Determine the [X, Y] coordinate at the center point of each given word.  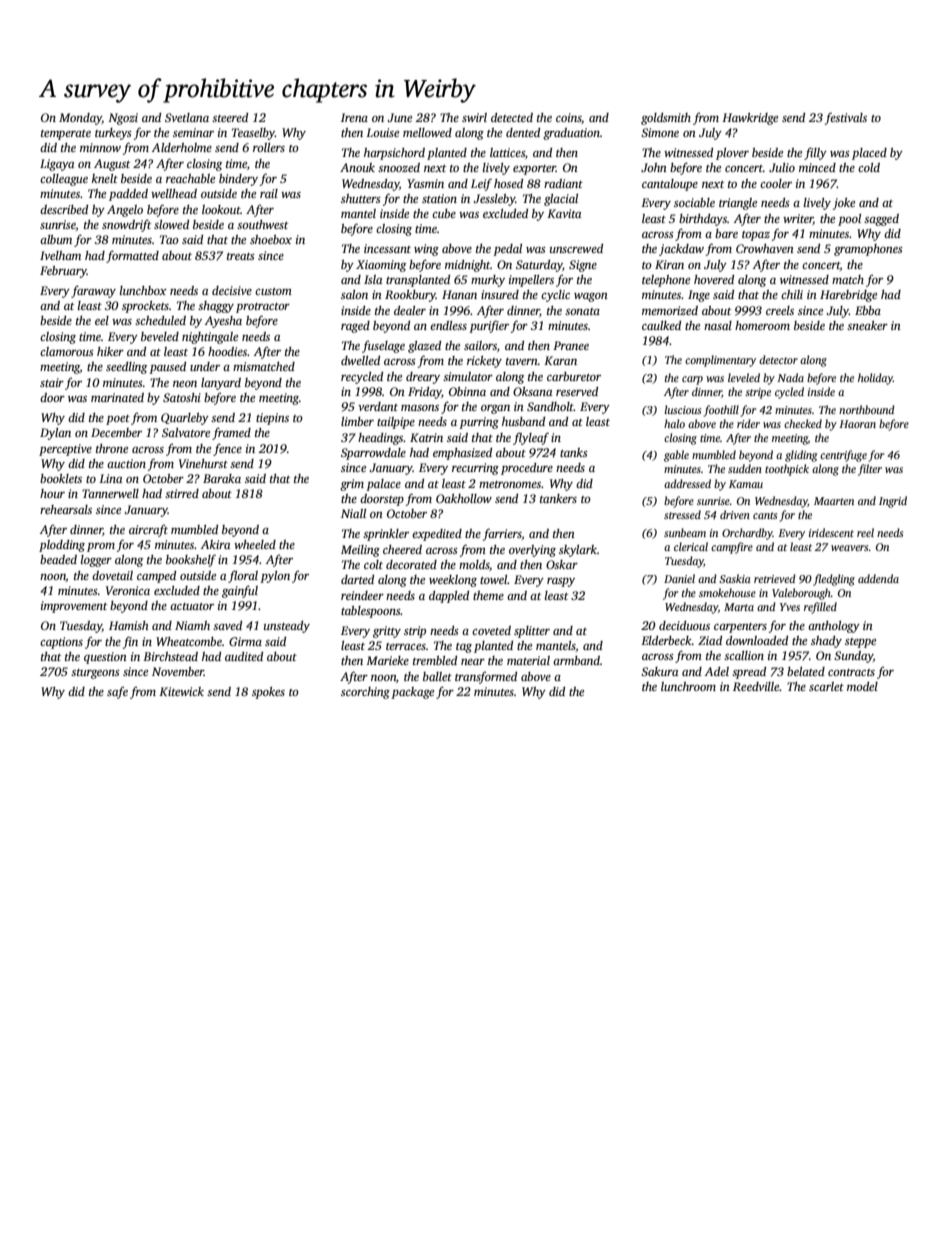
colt [373, 564]
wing [426, 250]
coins [569, 118]
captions [61, 643]
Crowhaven [765, 248]
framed [231, 433]
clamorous [67, 351]
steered [230, 117]
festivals [846, 118]
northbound [867, 409]
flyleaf [531, 438]
